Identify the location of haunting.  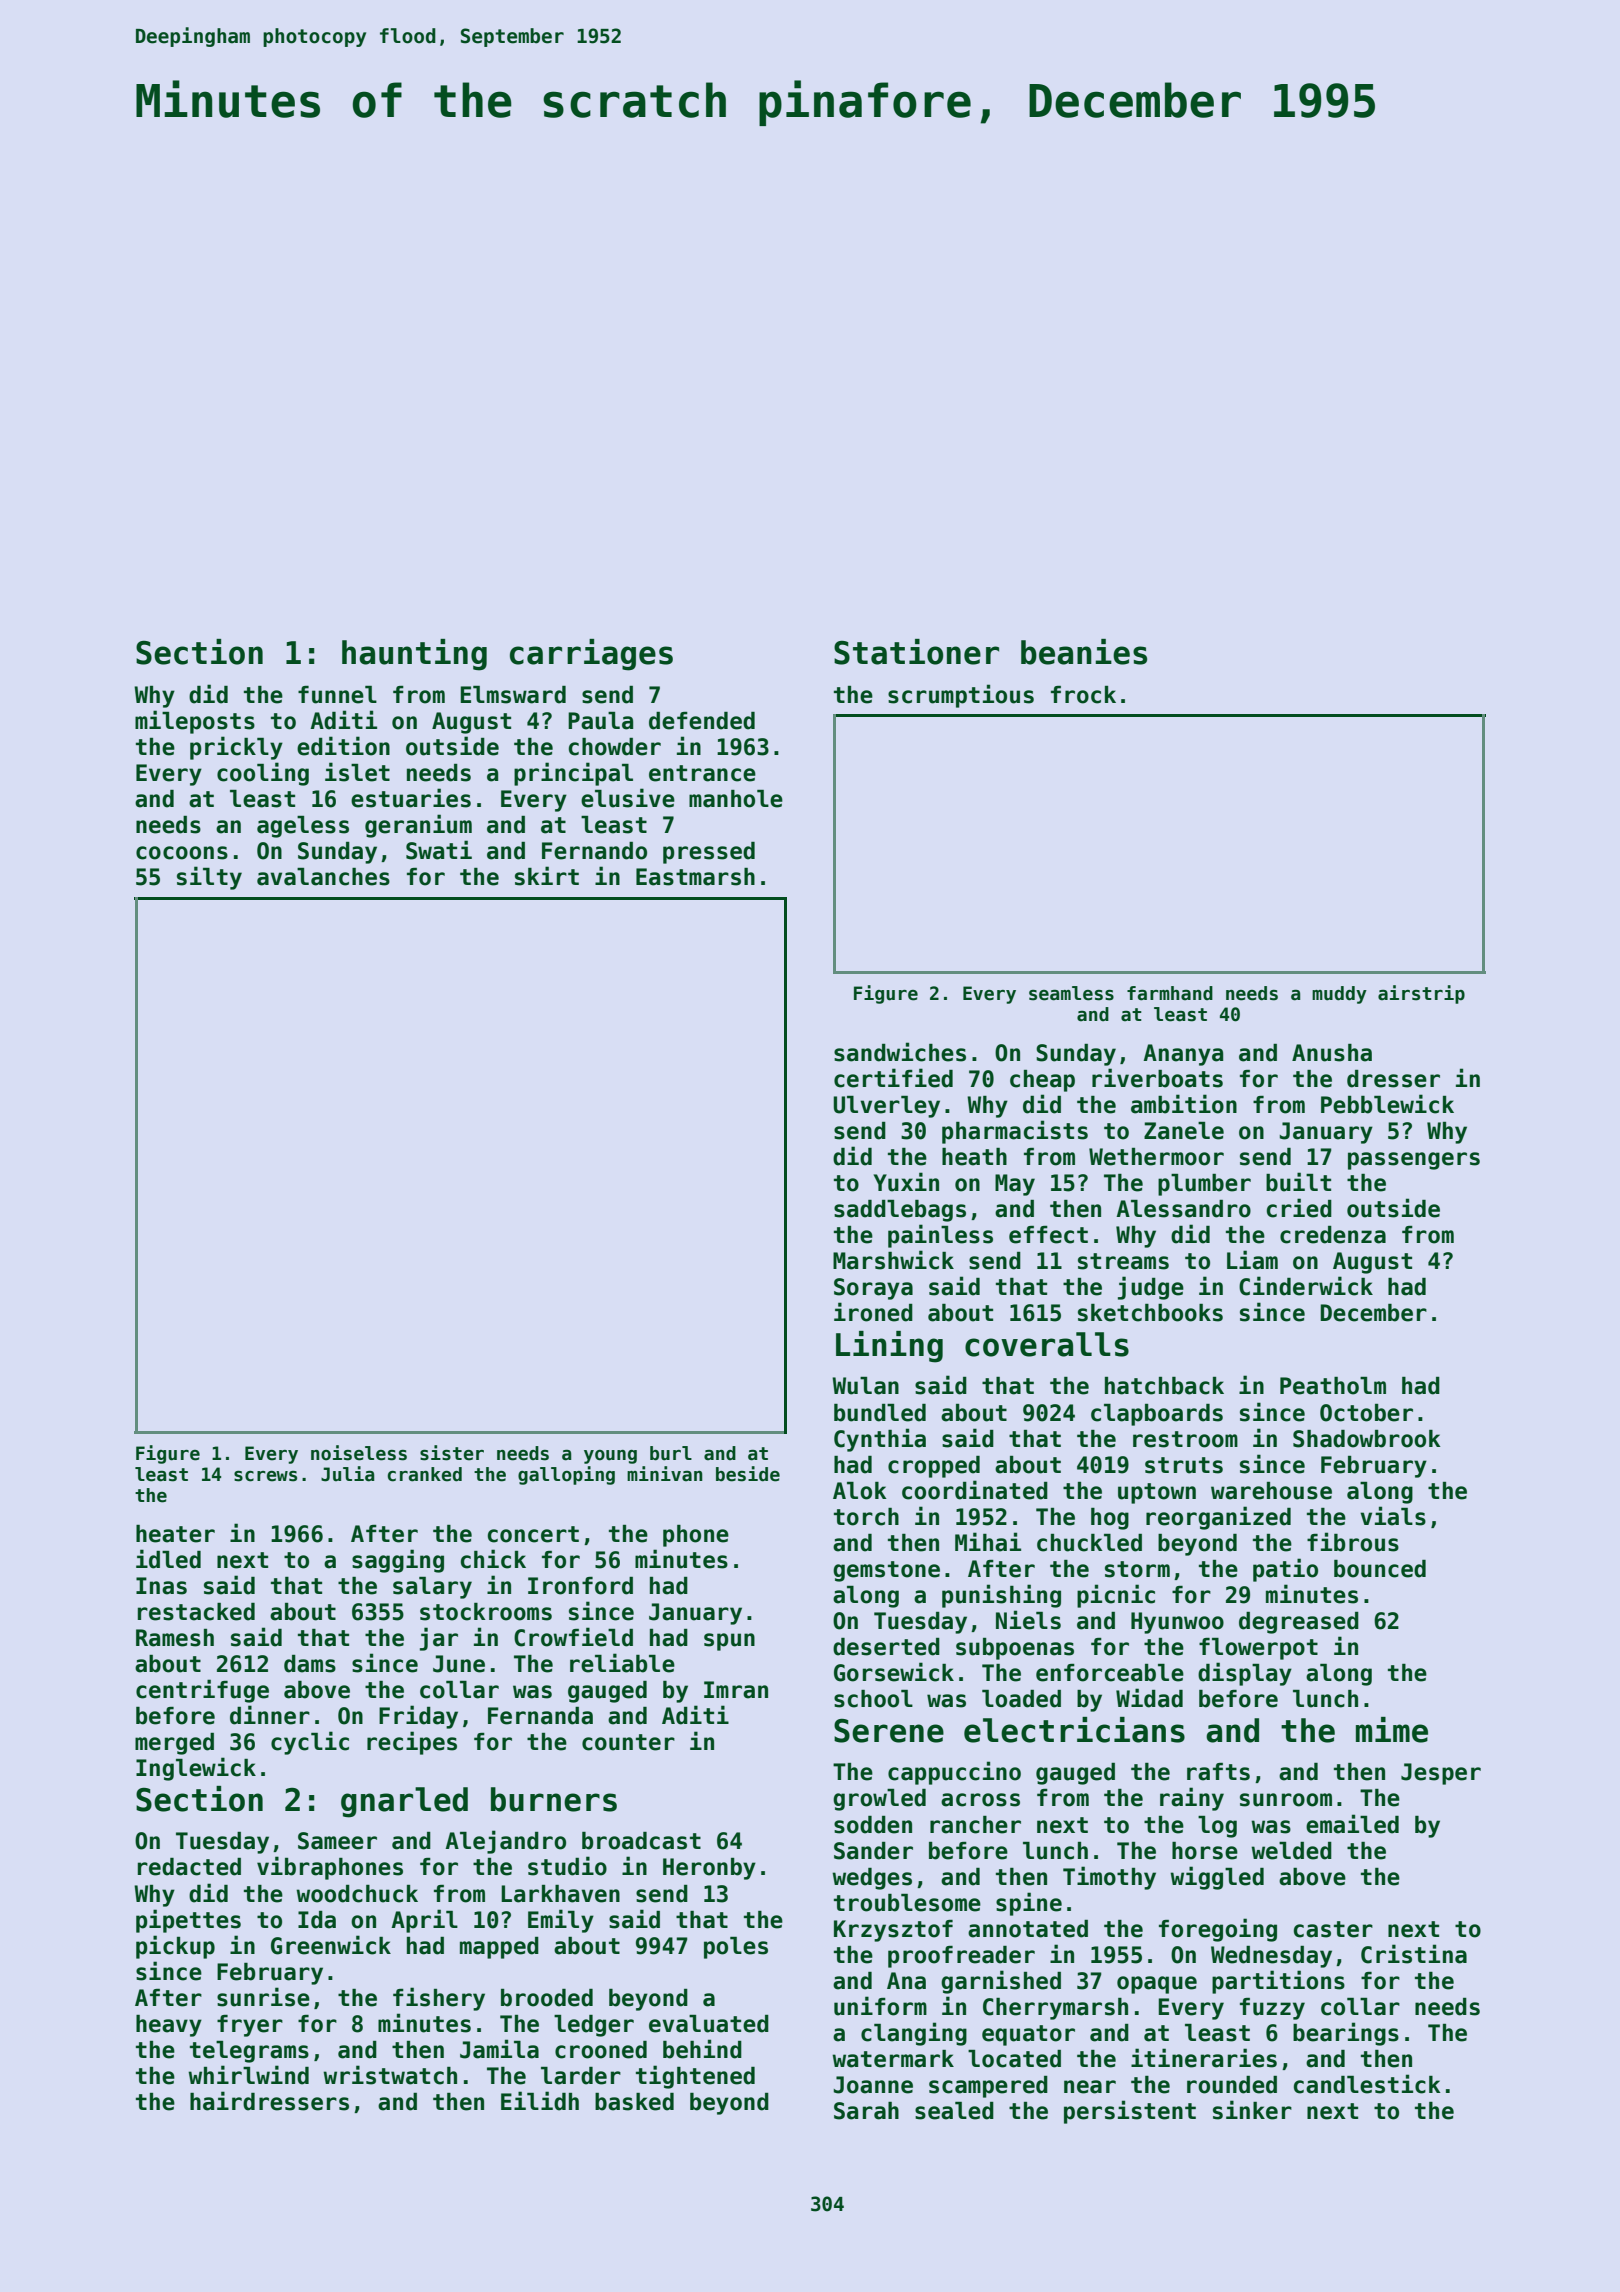
(414, 655).
